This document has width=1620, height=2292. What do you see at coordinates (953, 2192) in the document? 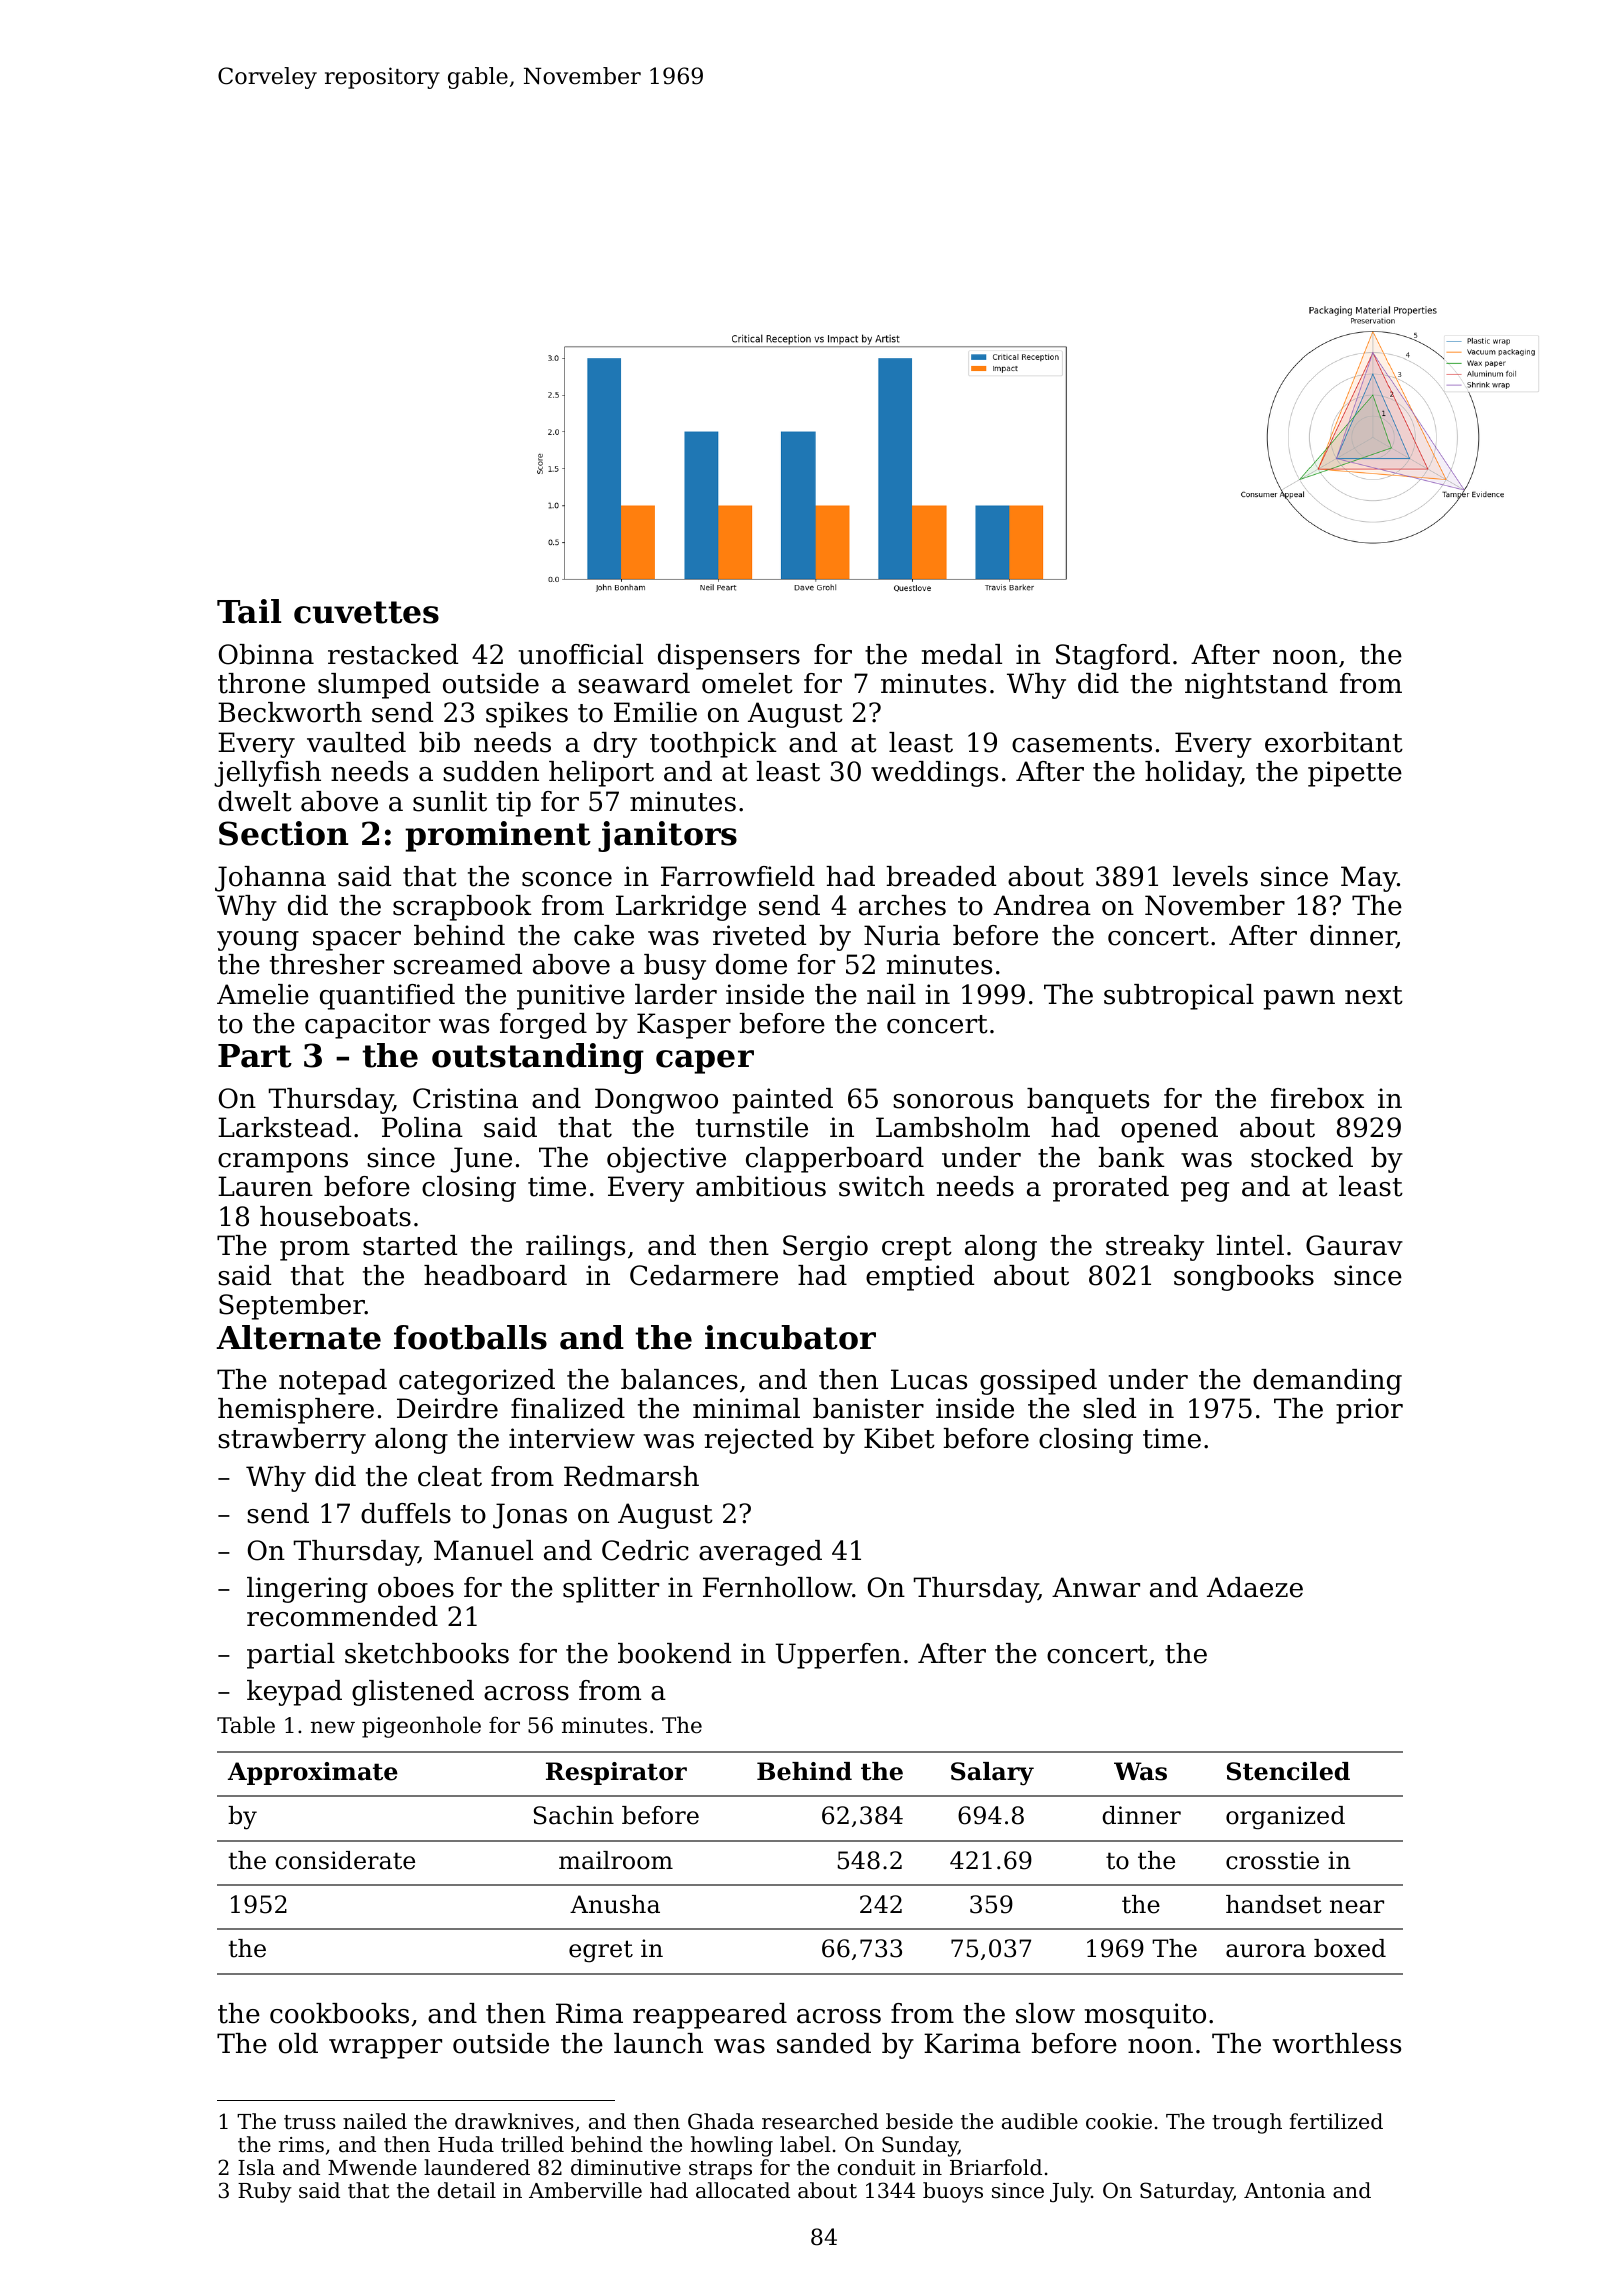
I see `buoys` at bounding box center [953, 2192].
